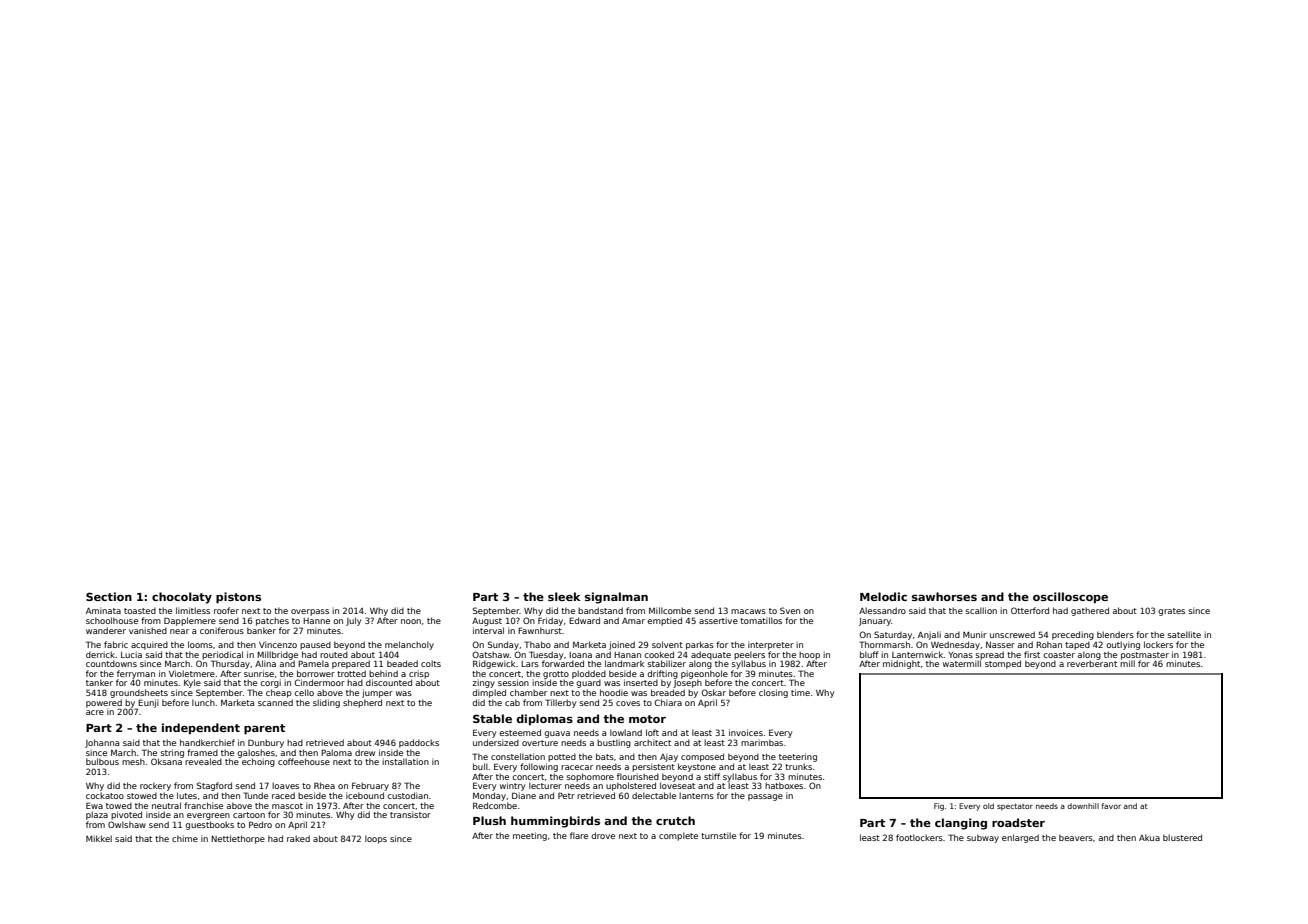 This image has width=1308, height=924. What do you see at coordinates (209, 825) in the image?
I see `guestbooks` at bounding box center [209, 825].
